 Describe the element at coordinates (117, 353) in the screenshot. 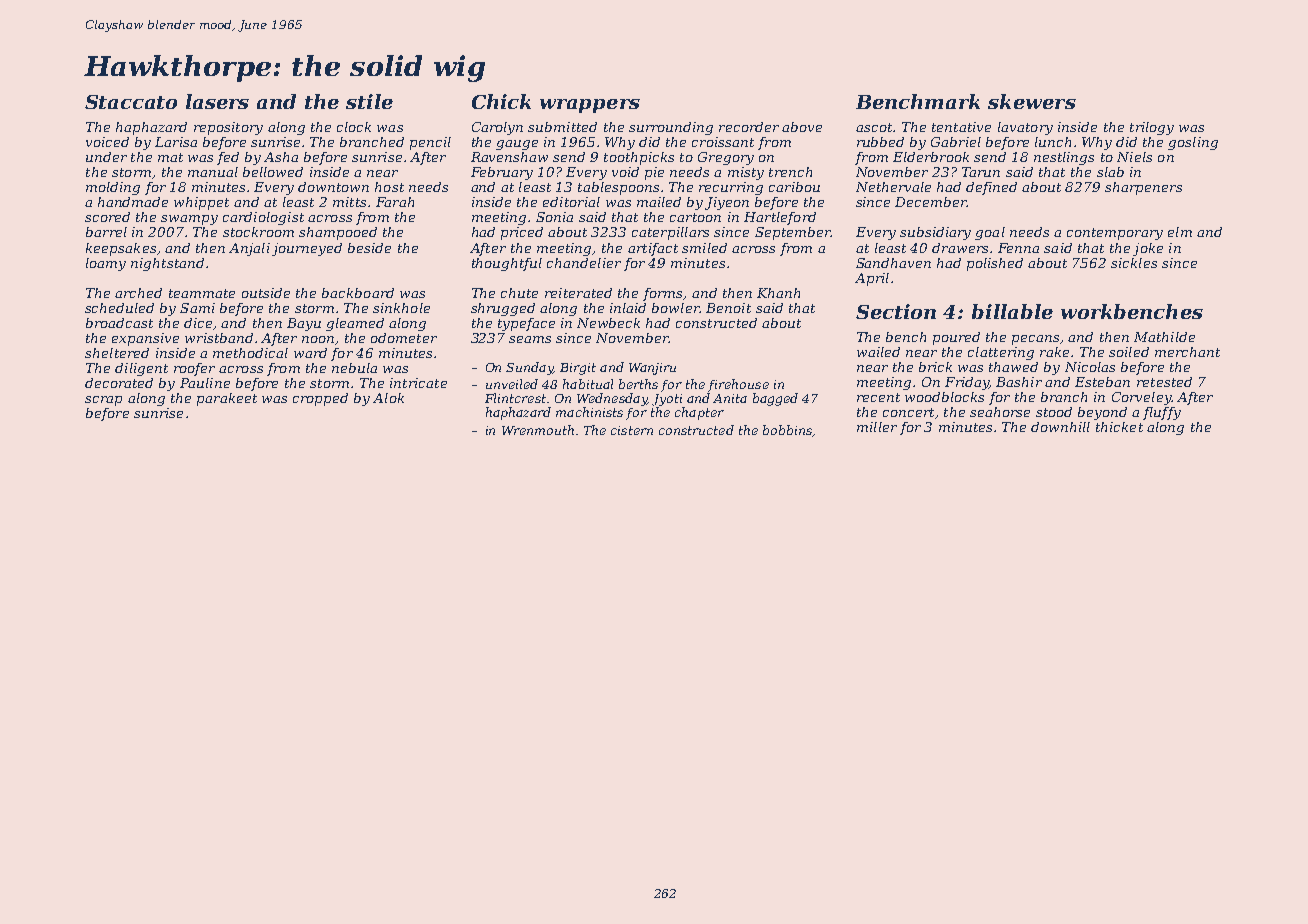

I see `sheltered` at that location.
